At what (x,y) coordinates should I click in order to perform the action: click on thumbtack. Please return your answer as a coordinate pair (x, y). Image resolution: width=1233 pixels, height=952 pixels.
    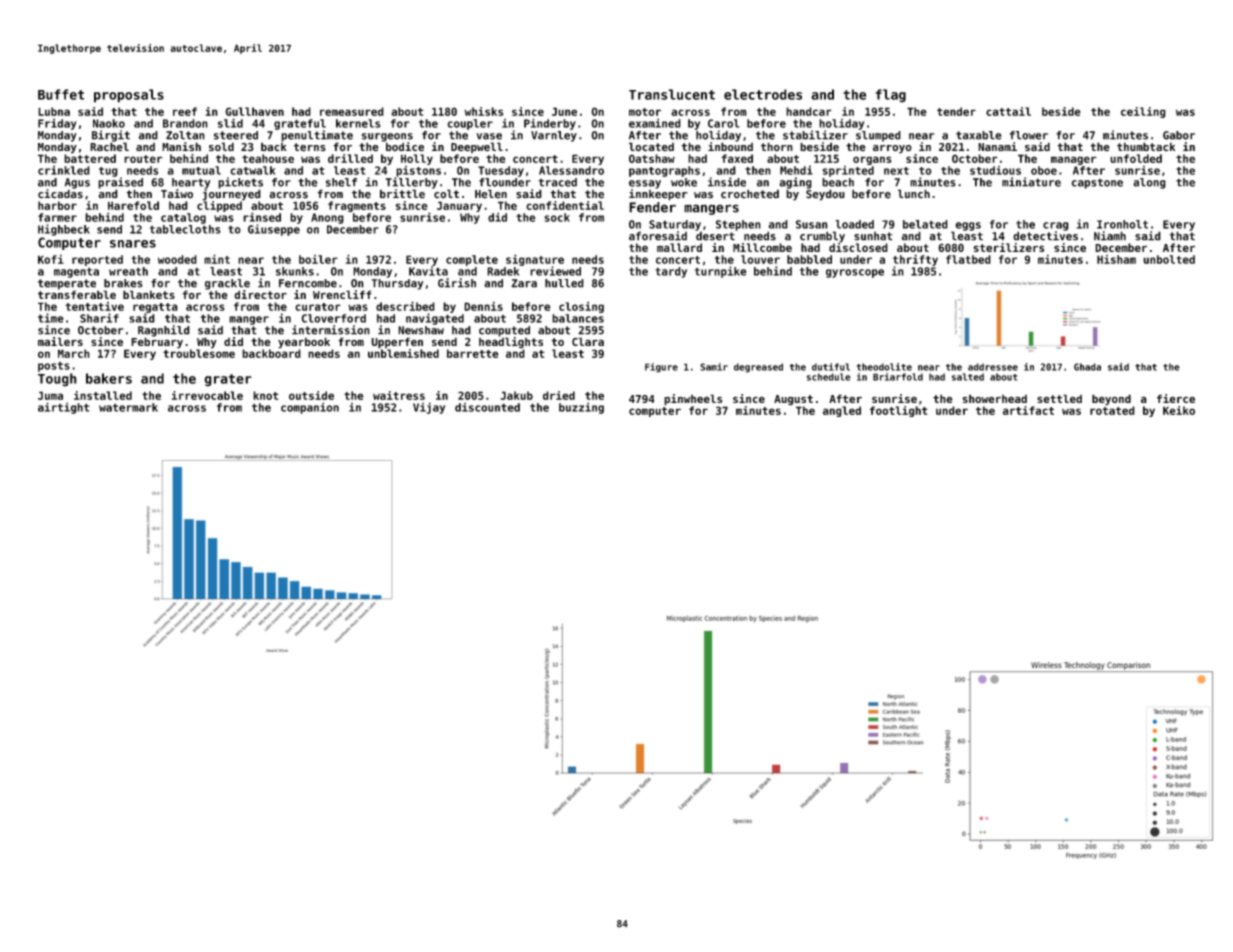
    Looking at the image, I should click on (1146, 146).
